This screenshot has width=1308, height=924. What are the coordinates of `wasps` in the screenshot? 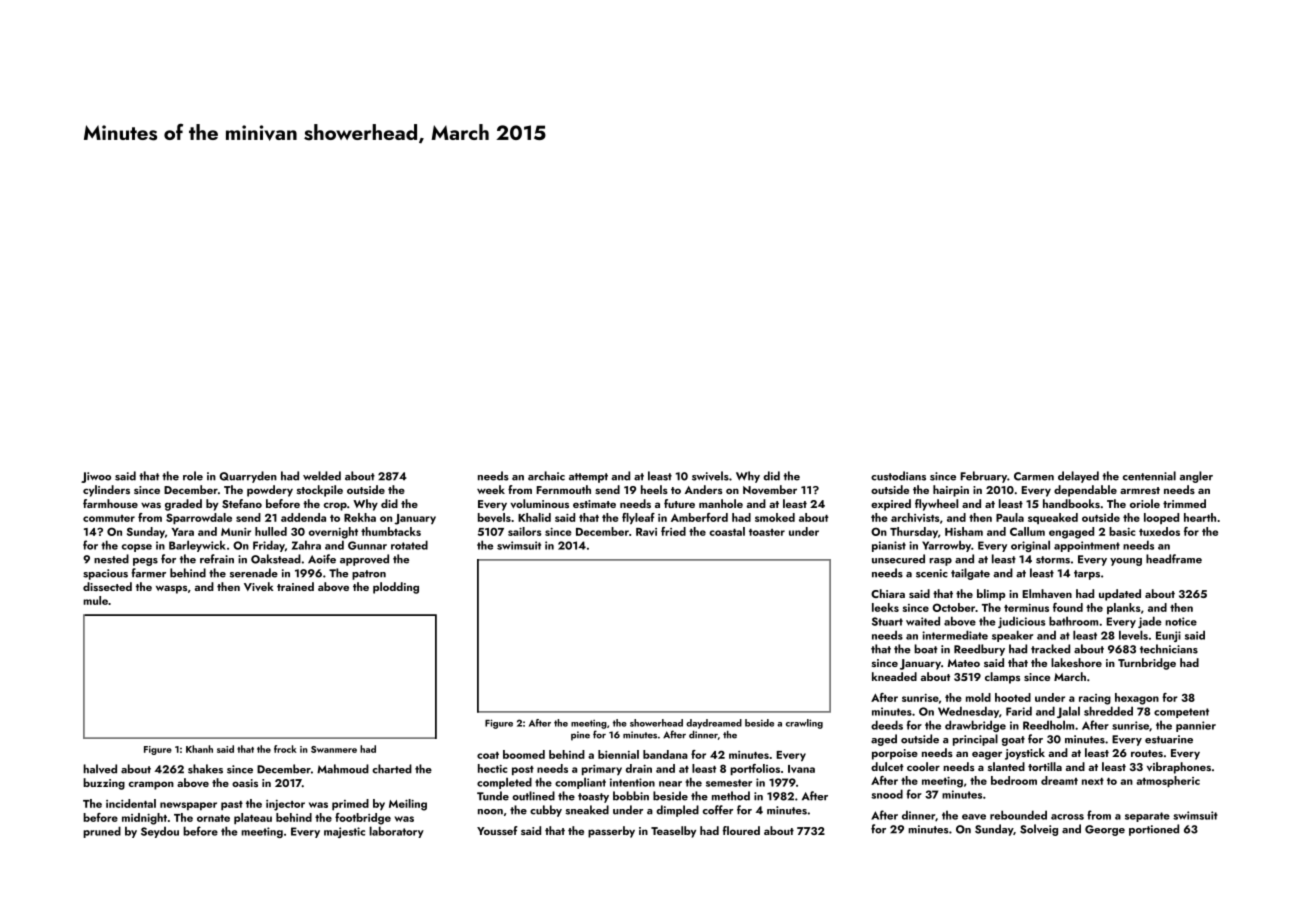 It's located at (171, 589).
